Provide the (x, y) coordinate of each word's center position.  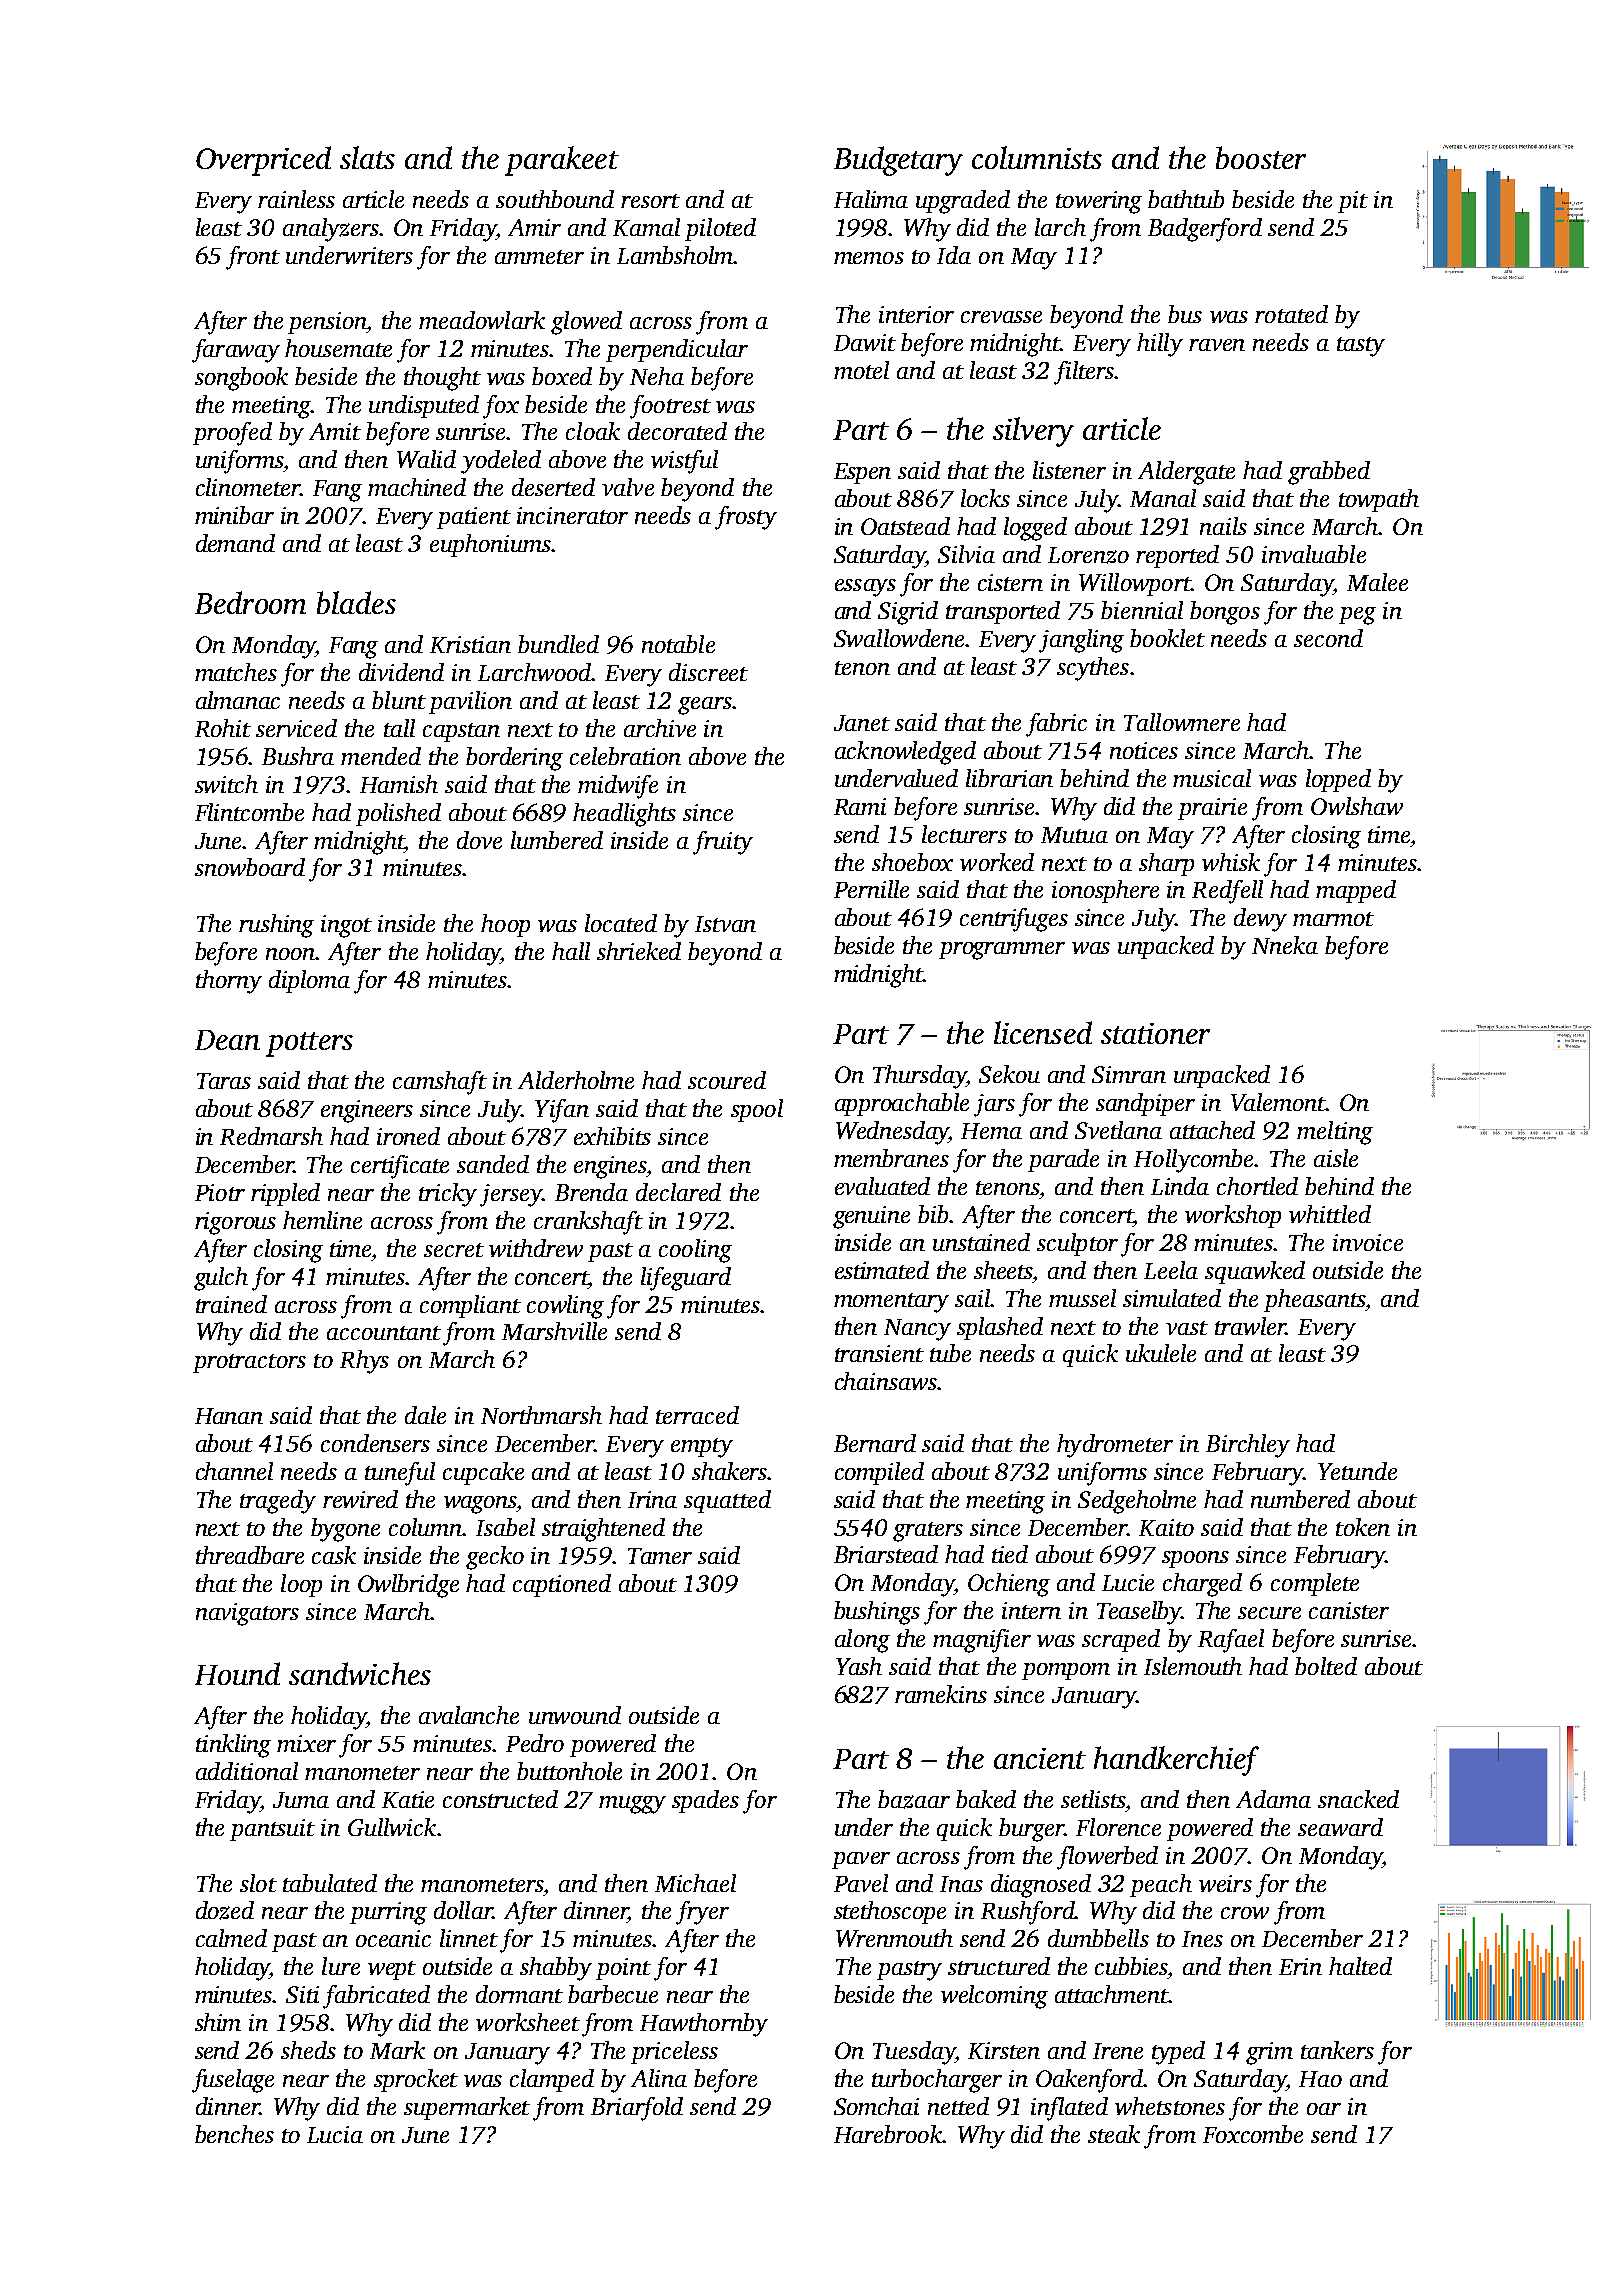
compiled (879, 1473)
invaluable (1314, 554)
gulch (221, 1279)
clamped (552, 2080)
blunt (399, 700)
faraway (236, 351)
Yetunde (1357, 1471)
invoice (1368, 1242)
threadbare (250, 1555)
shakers (729, 1471)
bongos (1225, 613)
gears (705, 706)
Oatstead (905, 526)
